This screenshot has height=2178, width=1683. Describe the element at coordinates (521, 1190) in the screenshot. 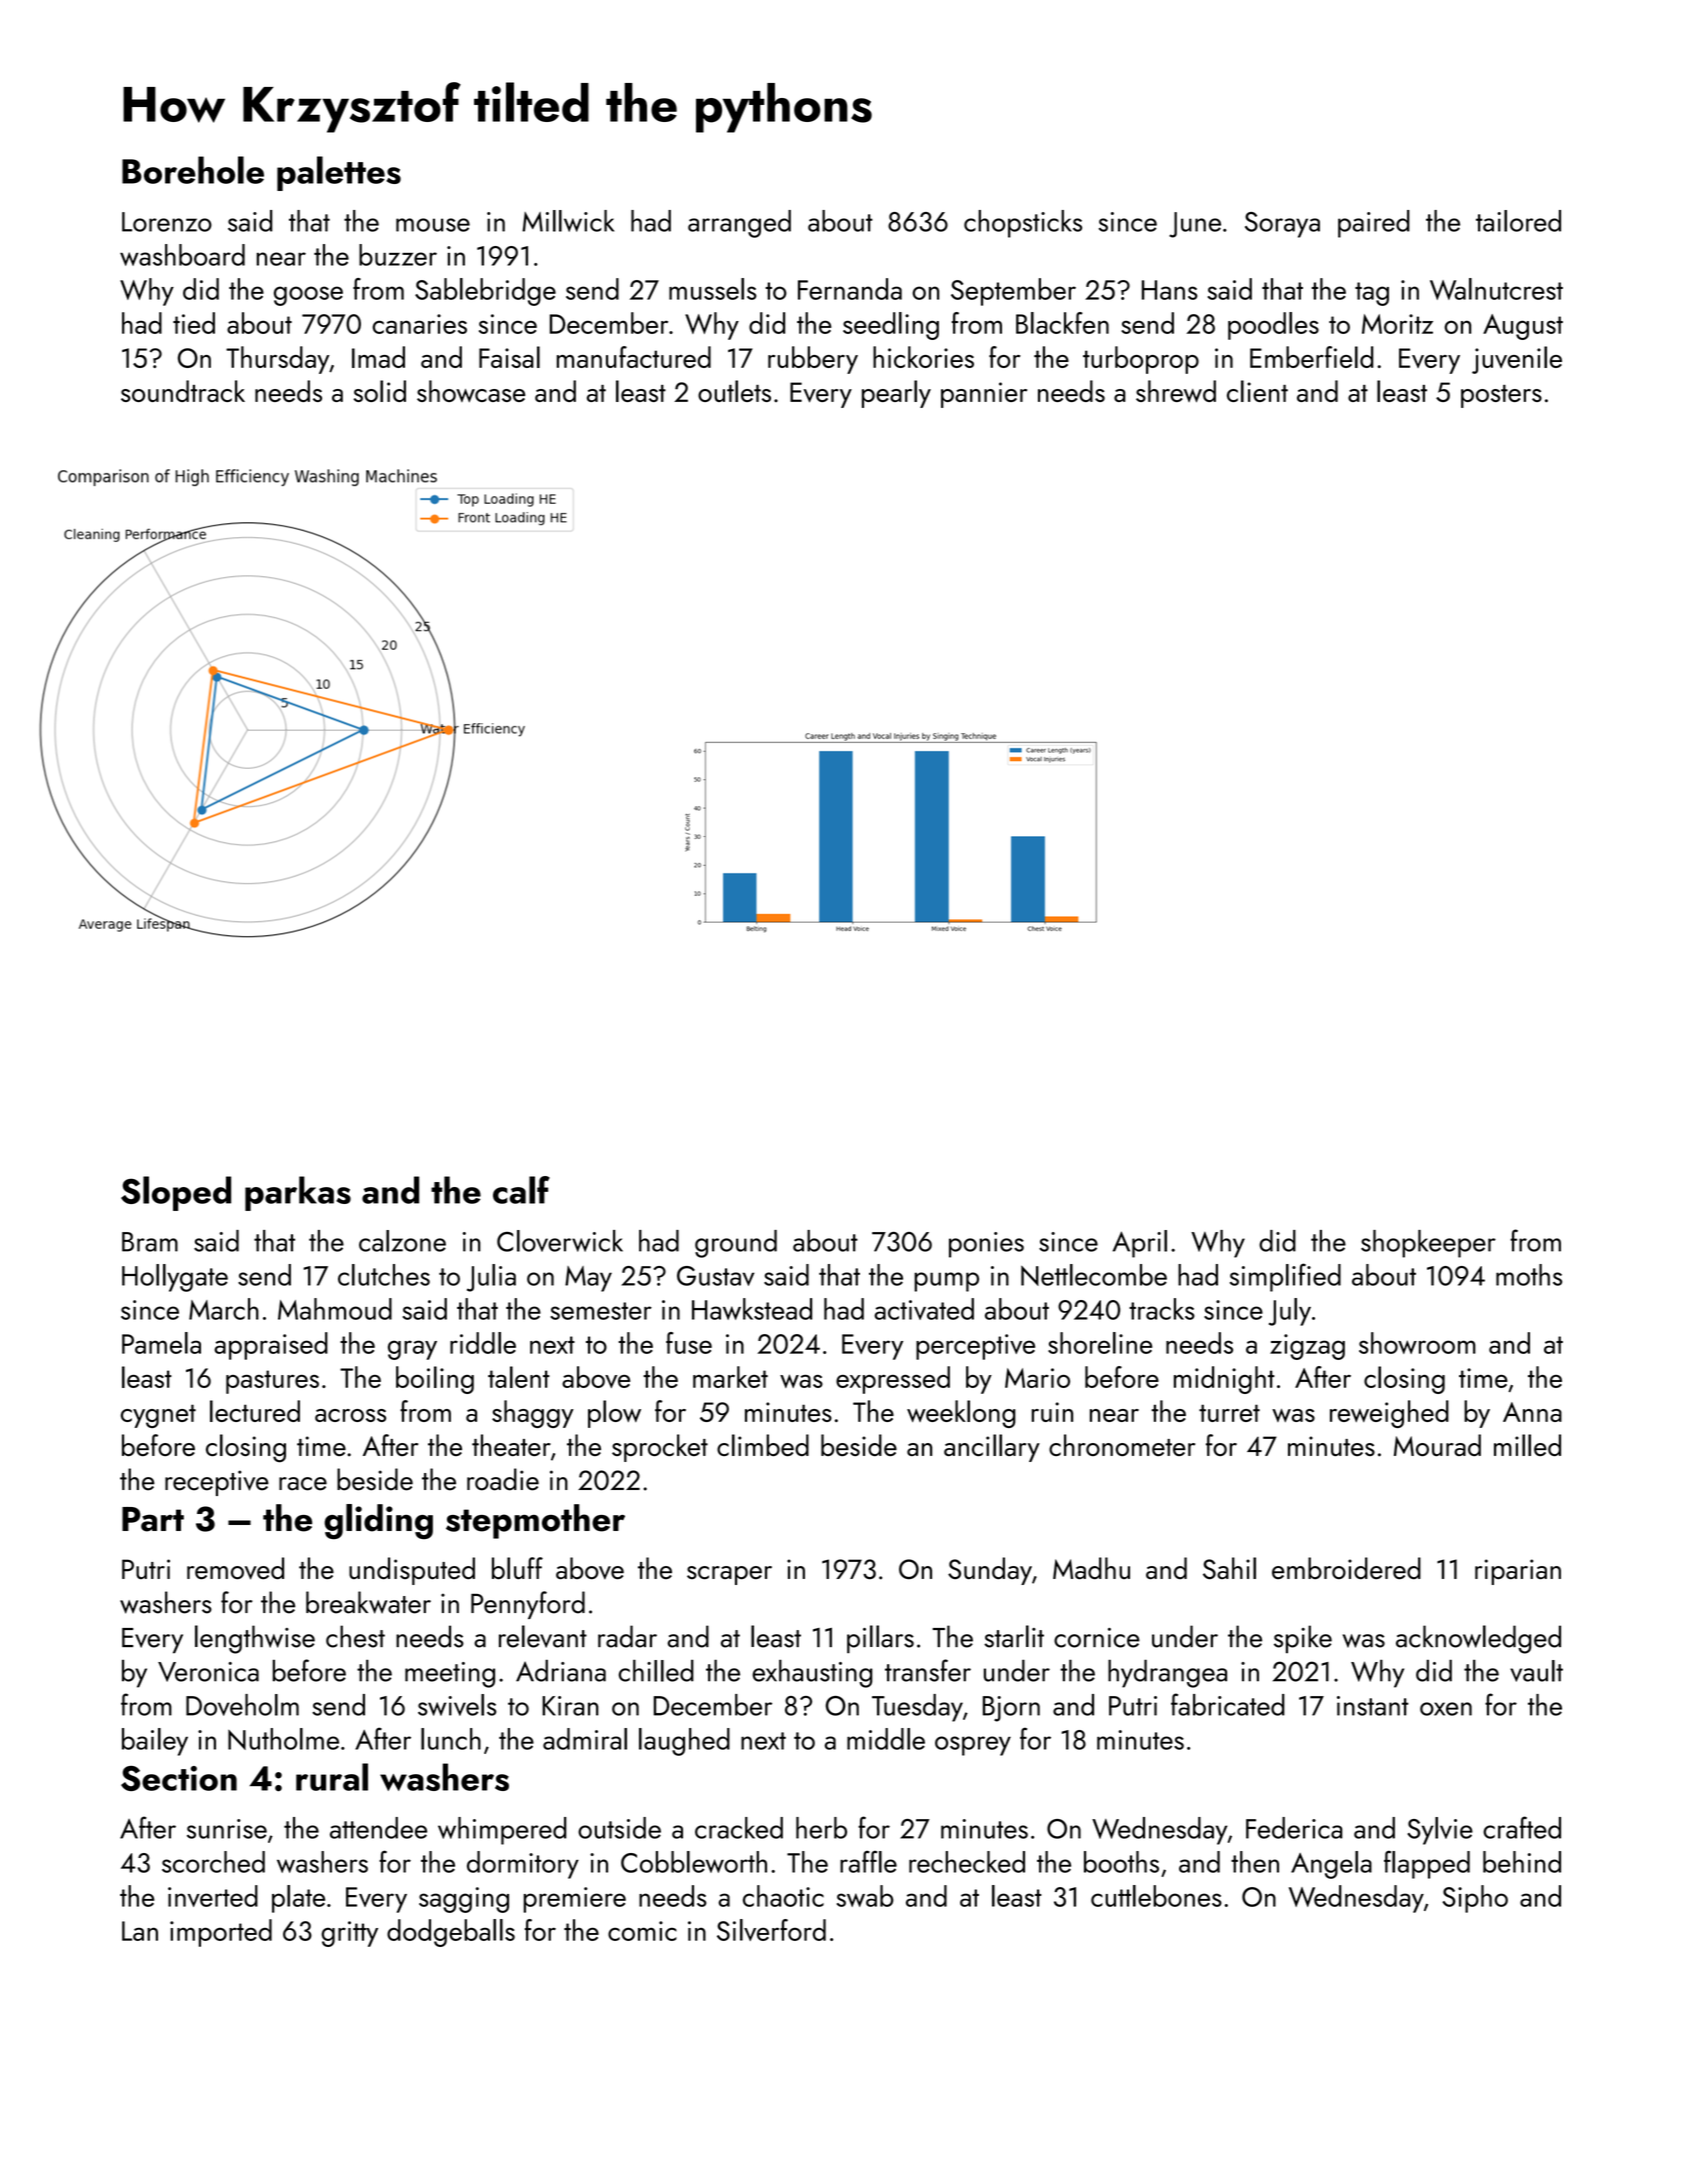

I see `calf` at that location.
